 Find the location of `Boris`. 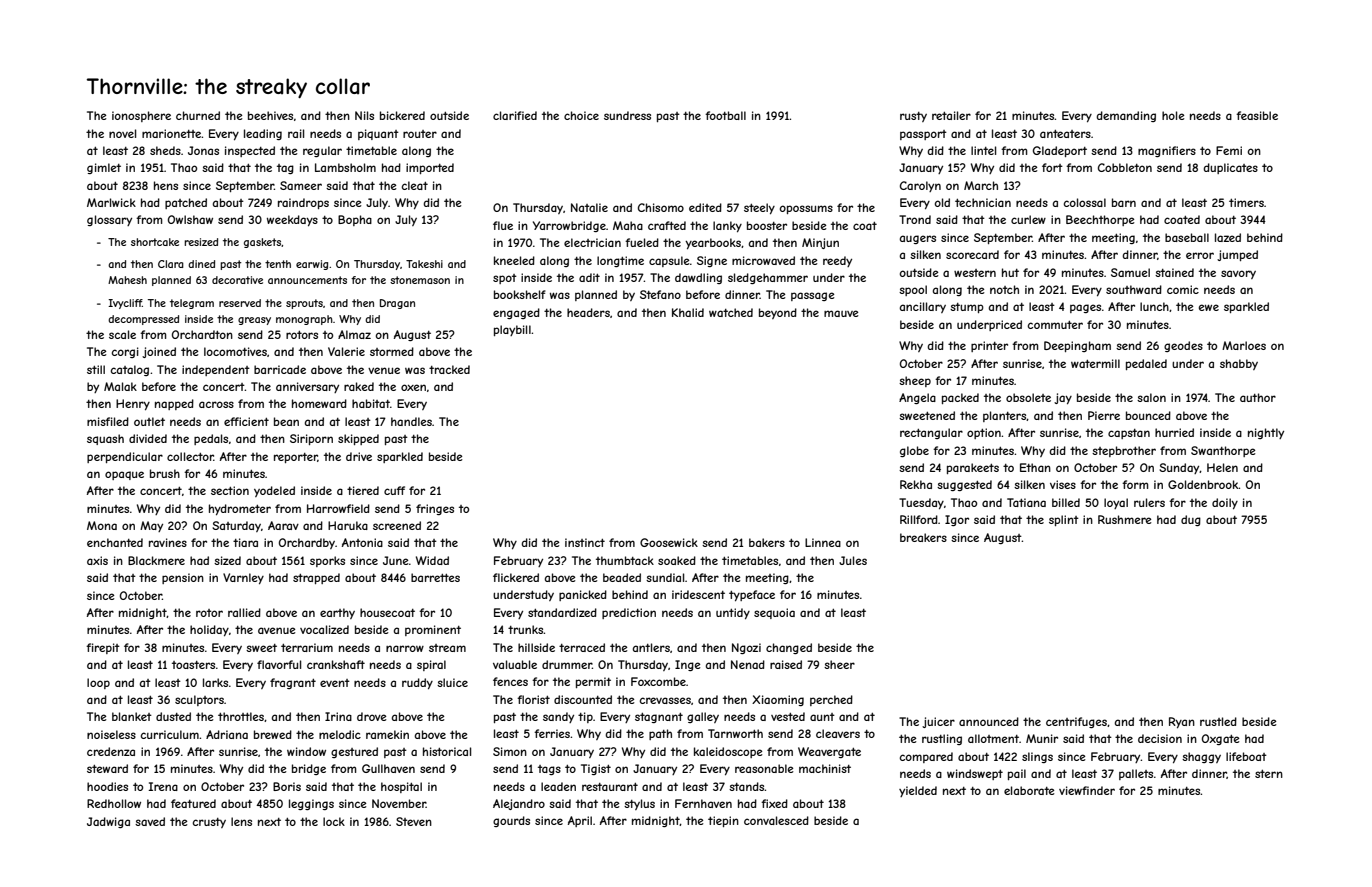

Boris is located at coordinates (287, 786).
